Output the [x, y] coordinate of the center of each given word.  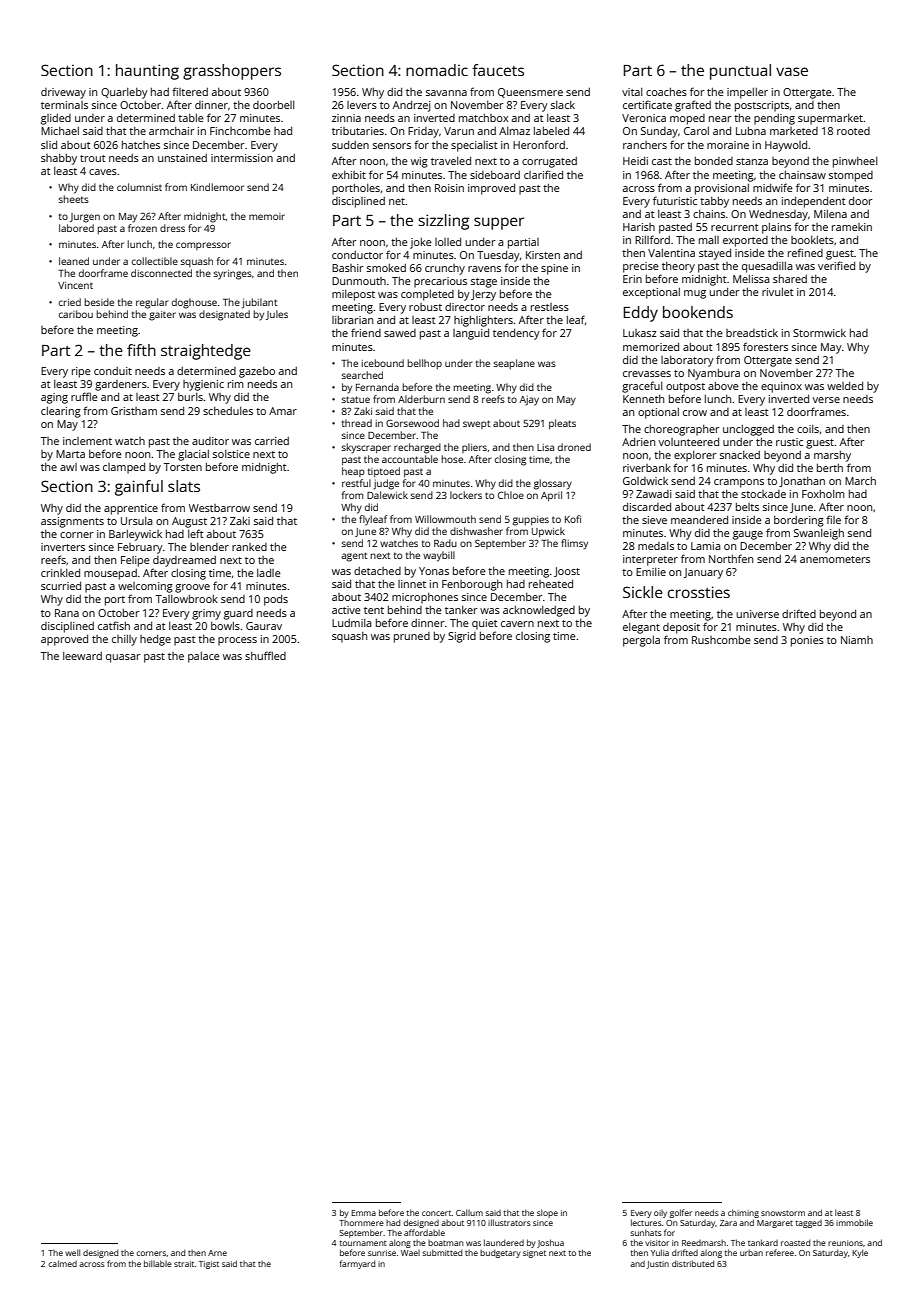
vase [792, 71]
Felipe [135, 561]
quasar [123, 658]
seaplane [514, 364]
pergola [641, 641]
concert [437, 1213]
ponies [807, 641]
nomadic [437, 70]
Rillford [652, 239]
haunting [147, 72]
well [72, 1252]
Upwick [548, 532]
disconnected [161, 273]
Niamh [857, 640]
